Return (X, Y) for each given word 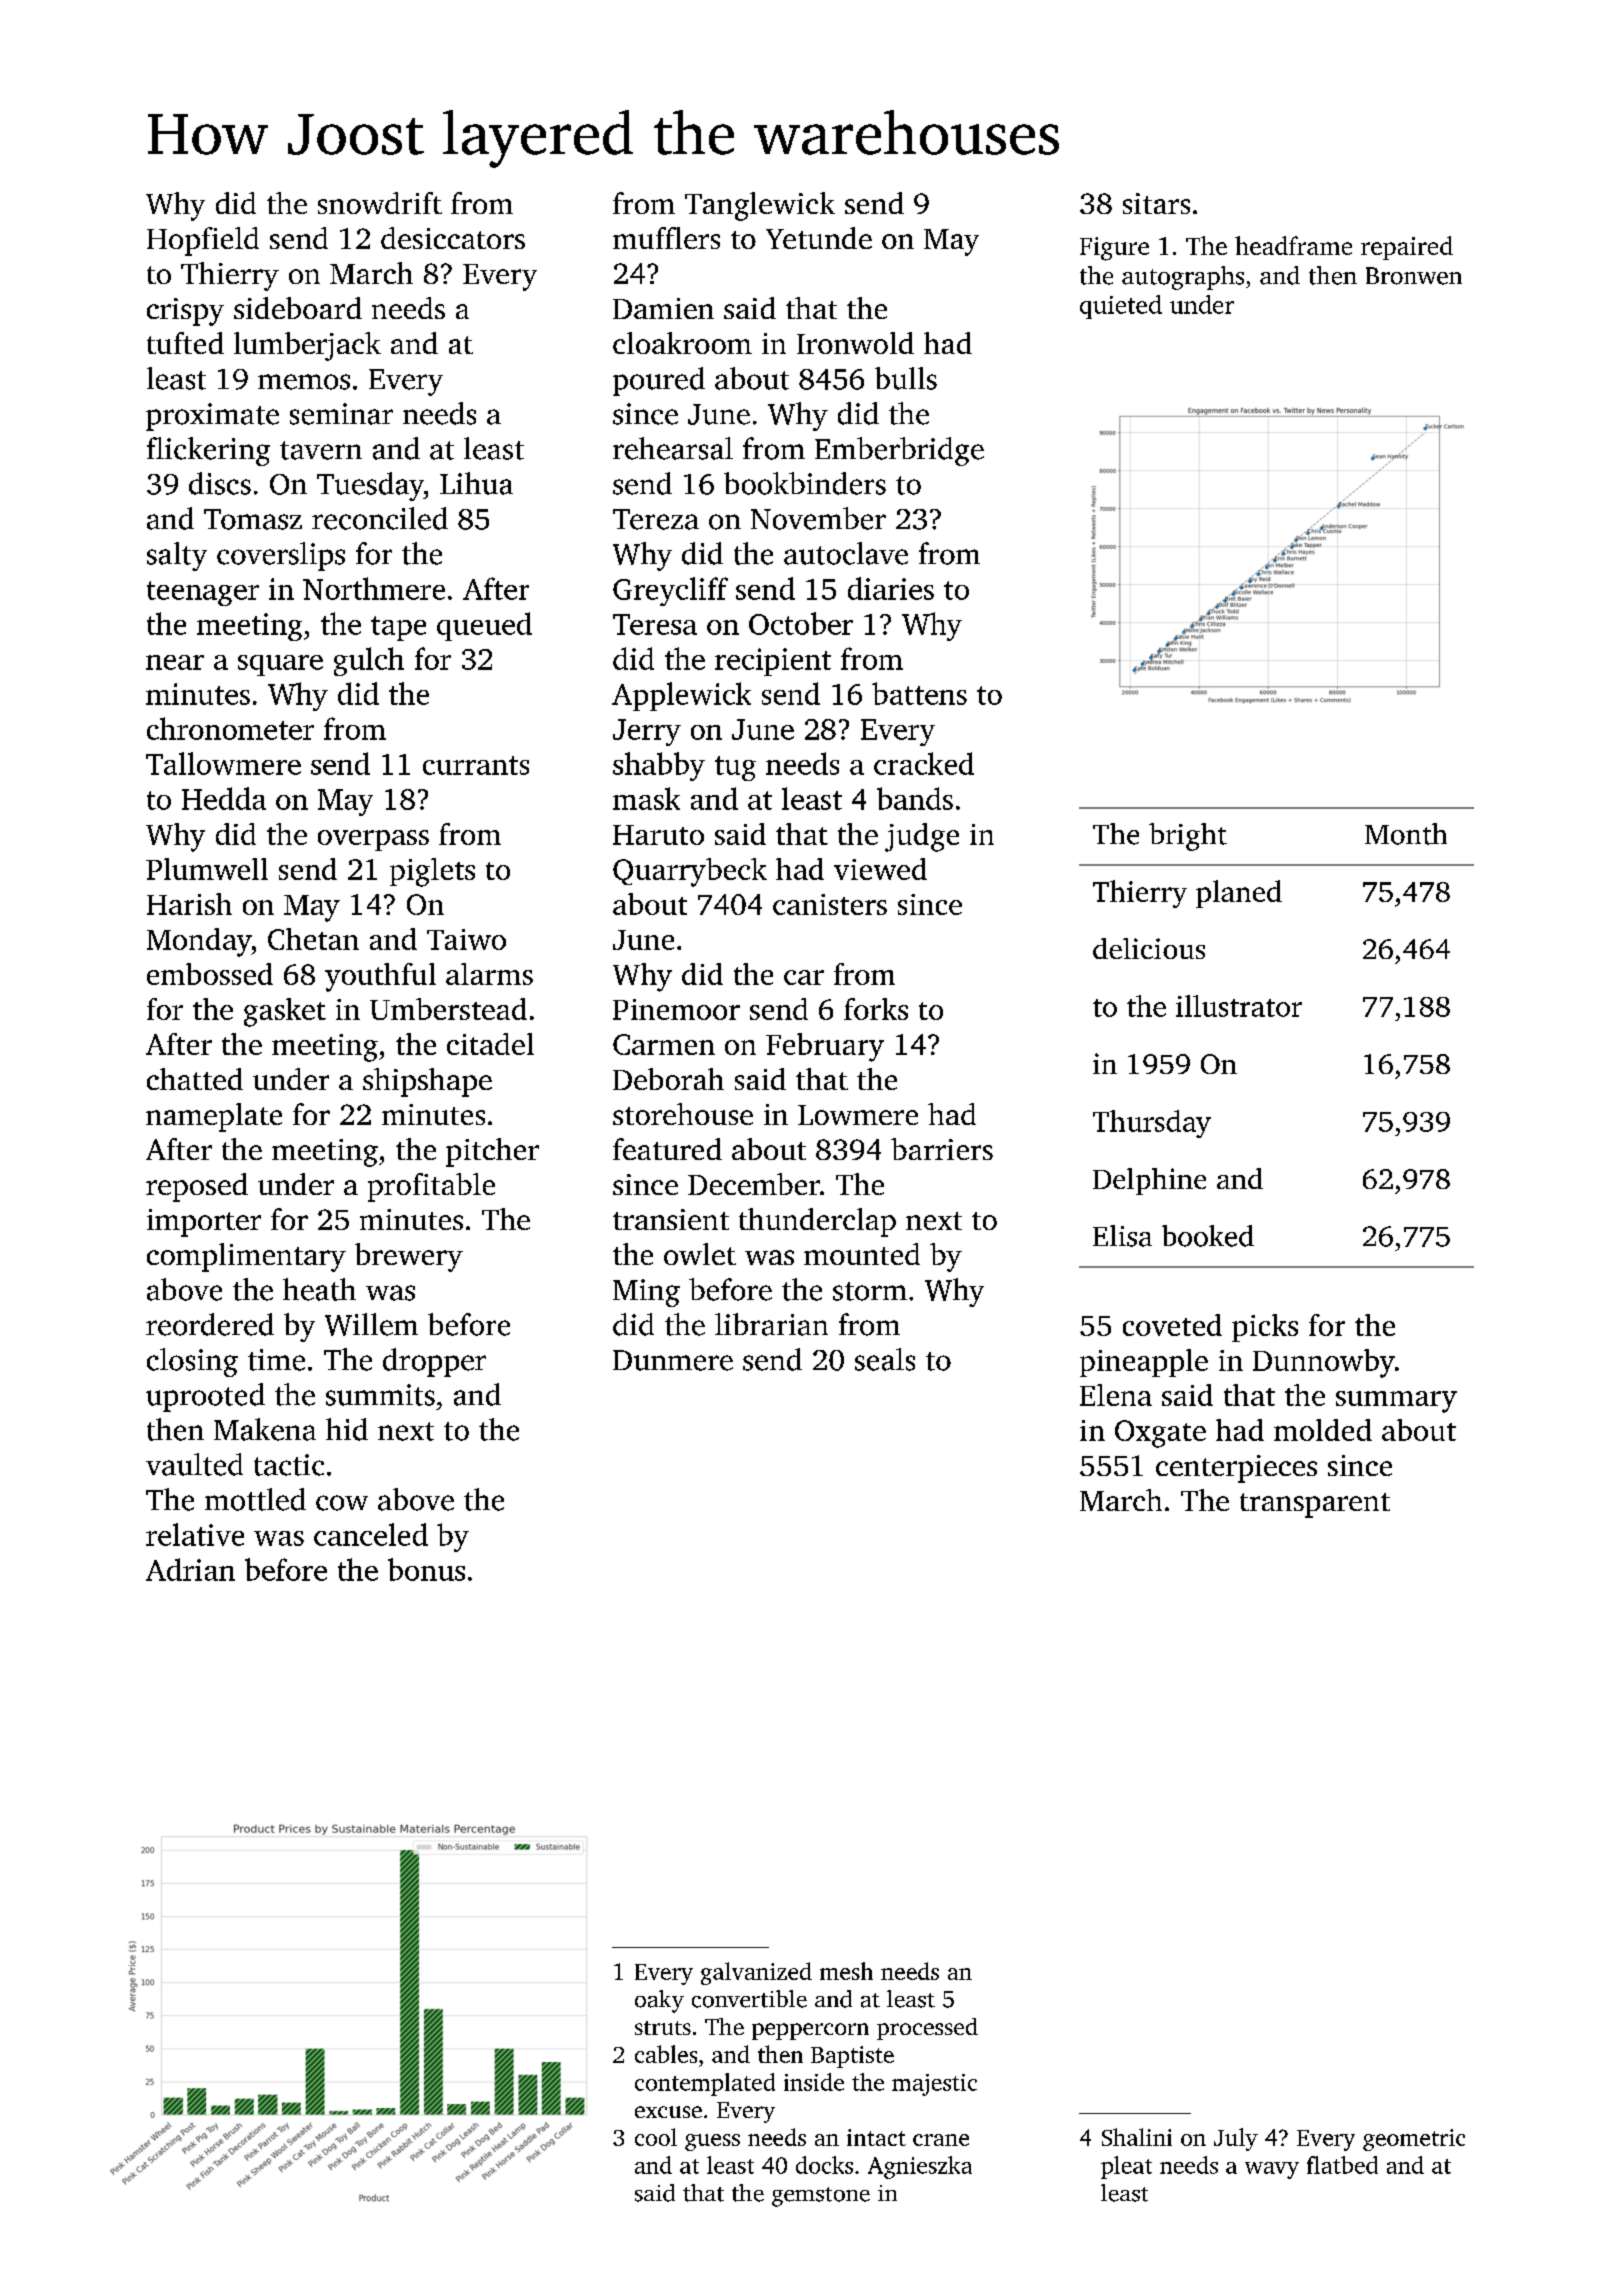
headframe (1293, 245)
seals (885, 1359)
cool (656, 2137)
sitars (1156, 203)
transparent (1315, 1505)
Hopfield (203, 241)
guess (712, 2142)
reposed (197, 1187)
